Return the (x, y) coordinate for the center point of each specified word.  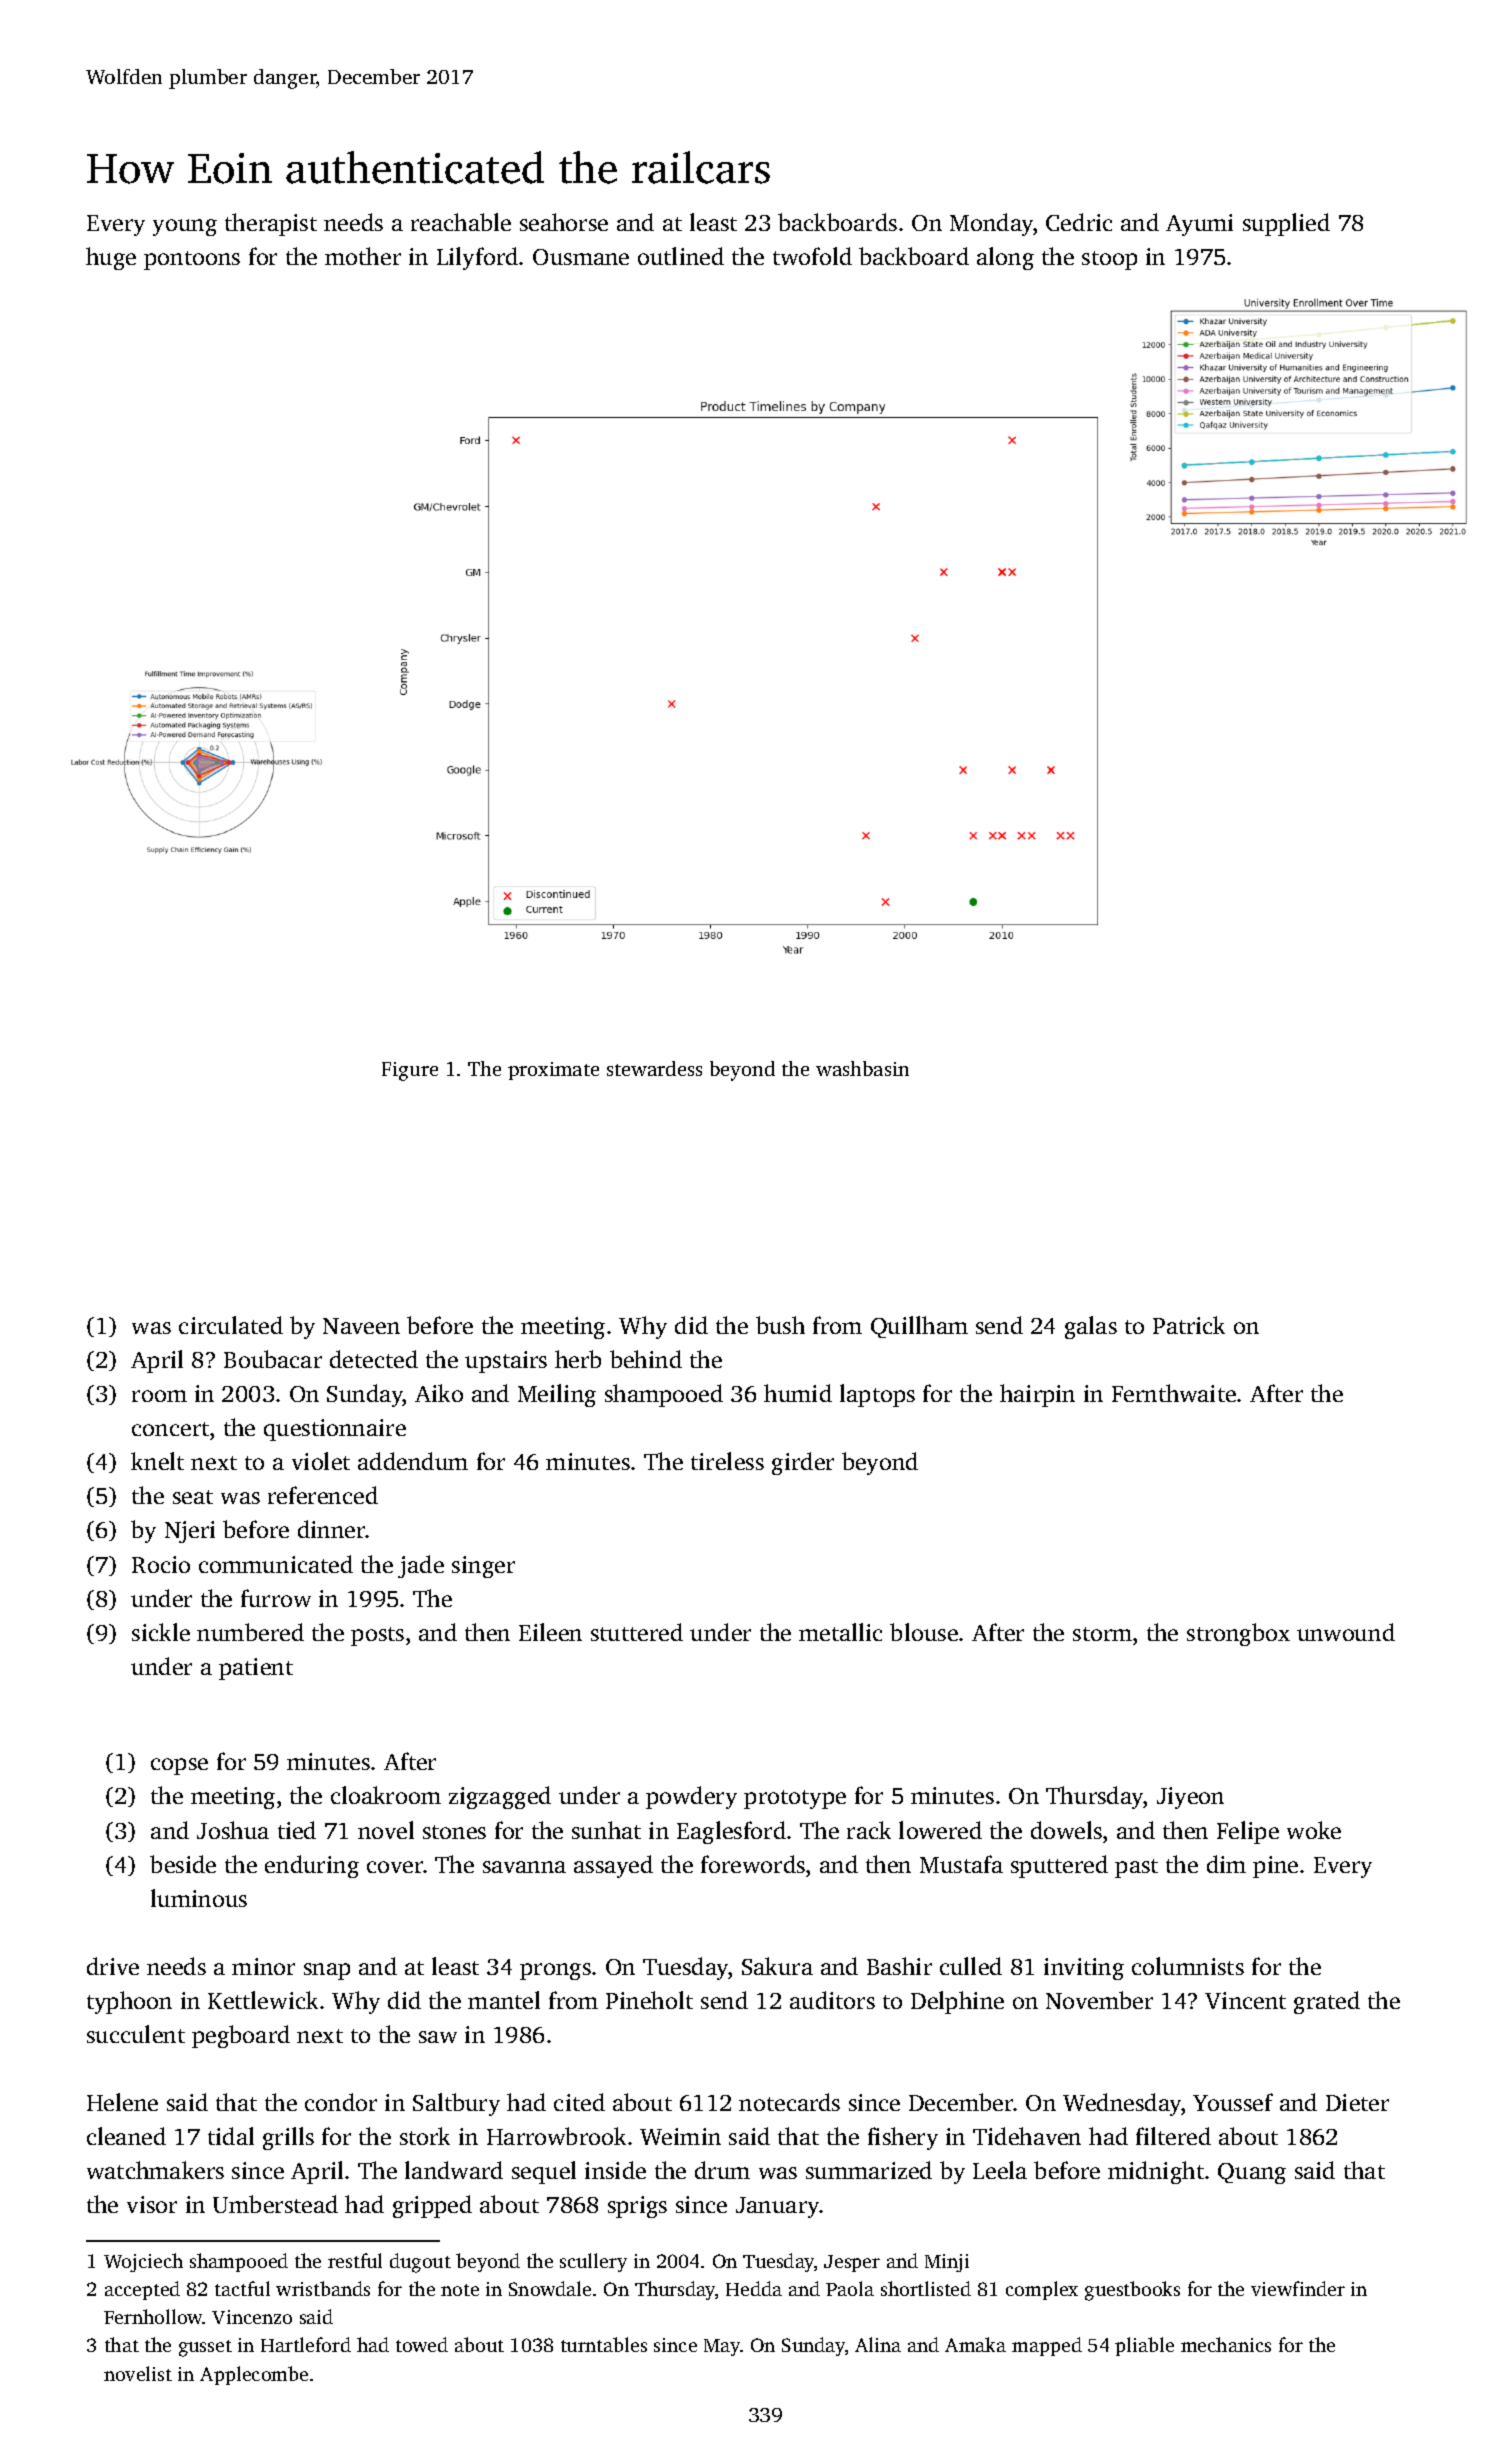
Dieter (1357, 2102)
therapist (271, 224)
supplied (1286, 224)
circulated (231, 1325)
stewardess (654, 1068)
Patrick (1189, 1325)
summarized (869, 2170)
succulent (136, 2034)
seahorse (564, 222)
